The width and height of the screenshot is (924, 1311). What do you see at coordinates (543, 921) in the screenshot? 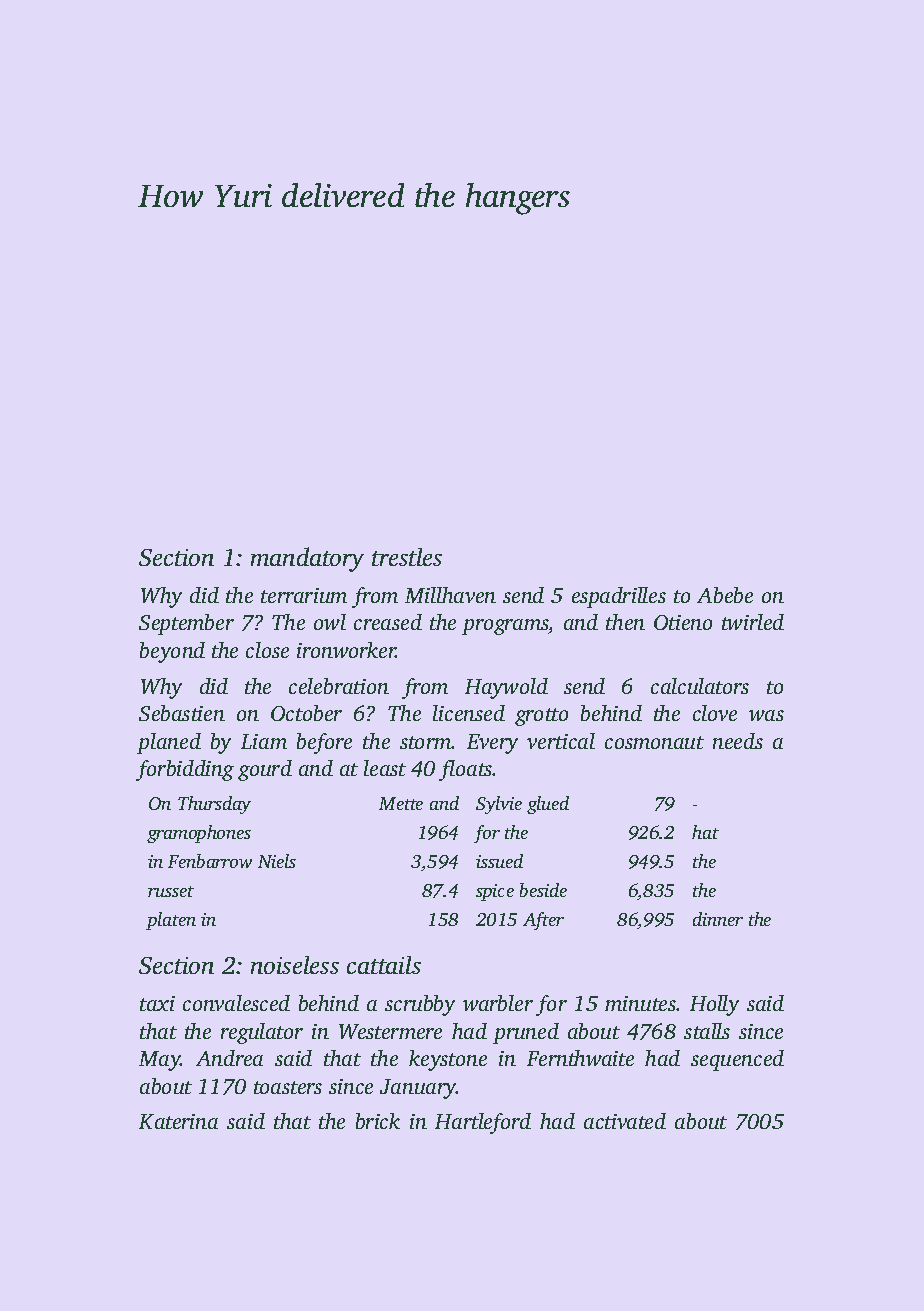
I see `After` at bounding box center [543, 921].
